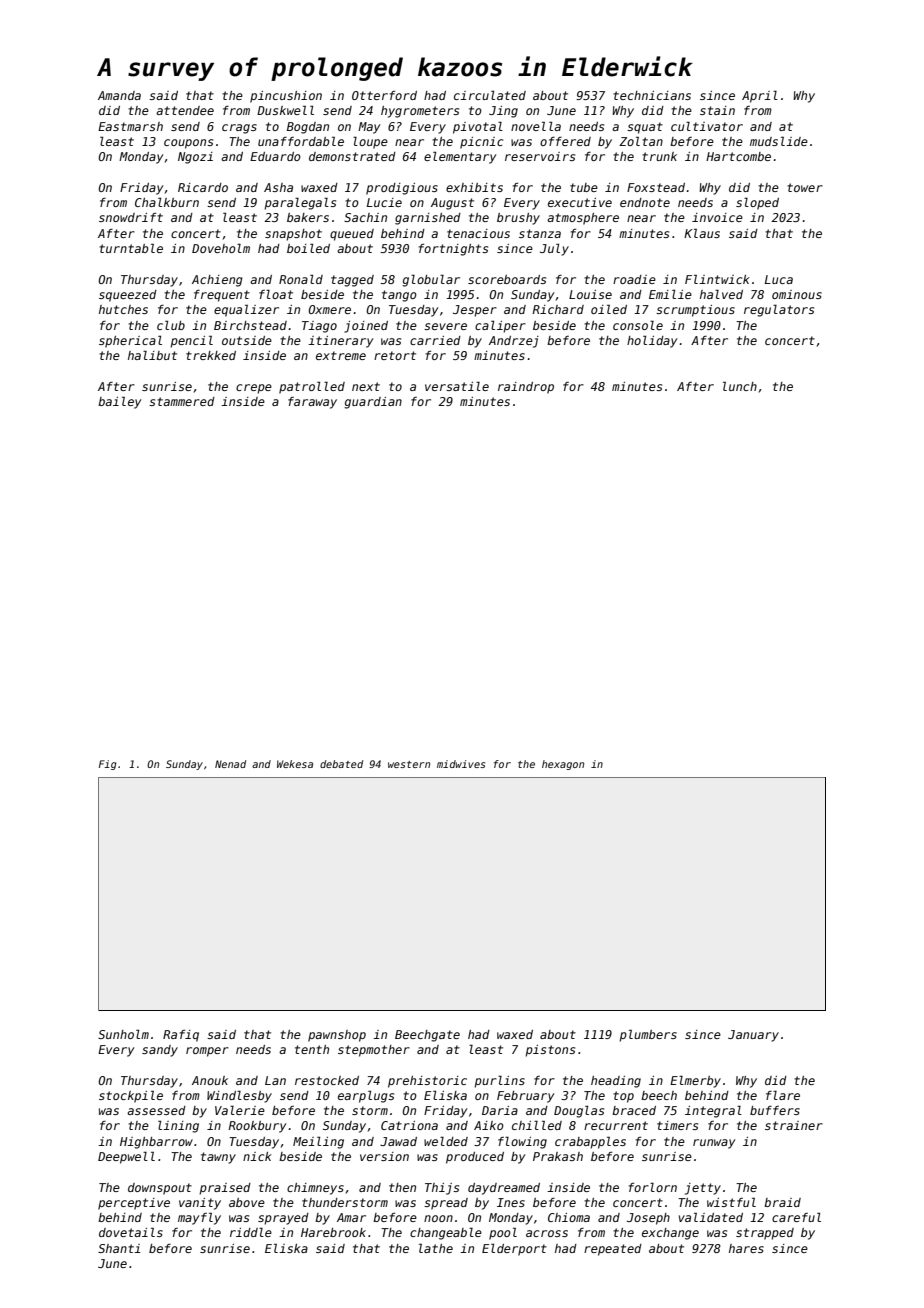  I want to click on attendee, so click(185, 110).
